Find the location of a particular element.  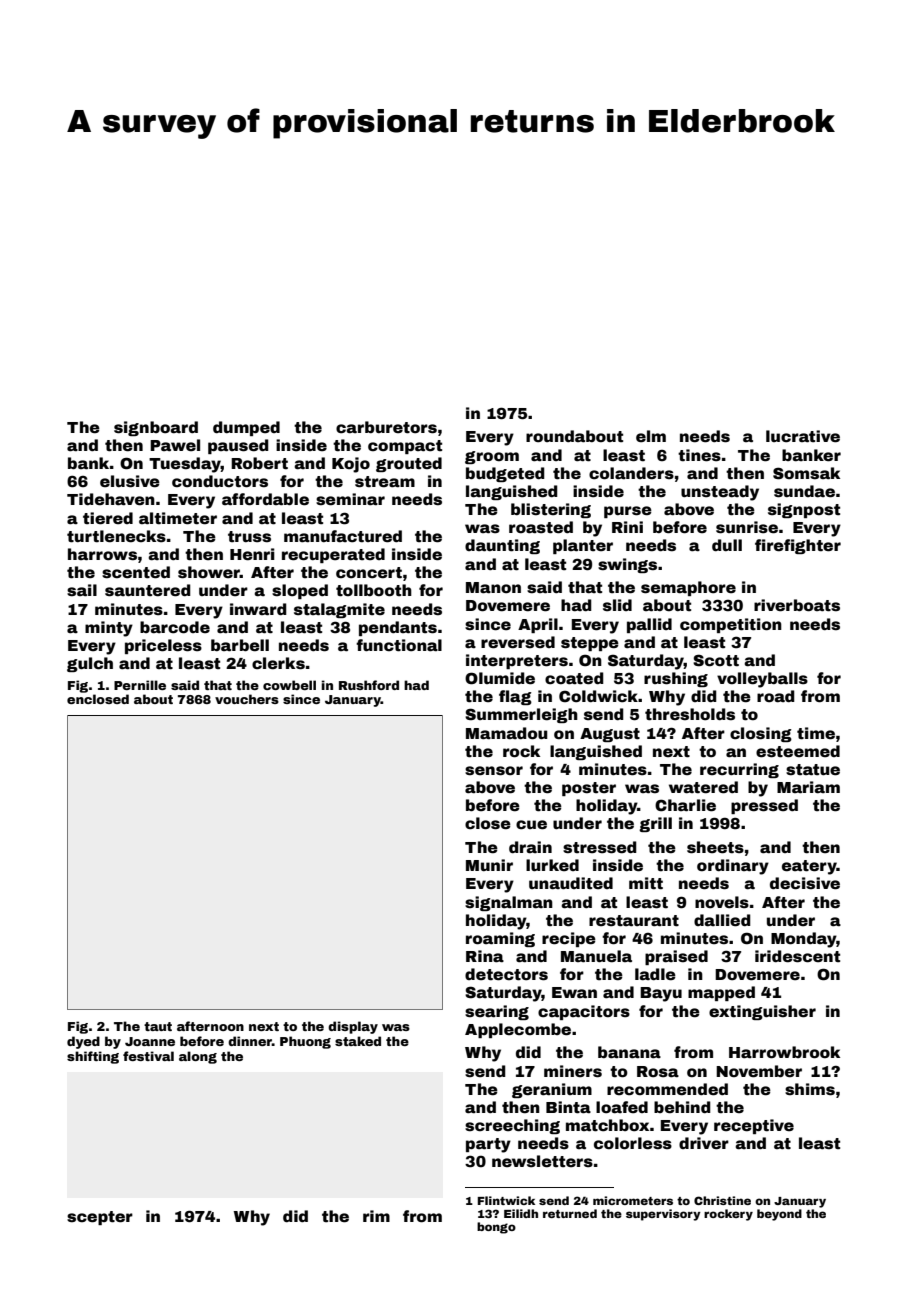

scepter is located at coordinates (100, 1218).
